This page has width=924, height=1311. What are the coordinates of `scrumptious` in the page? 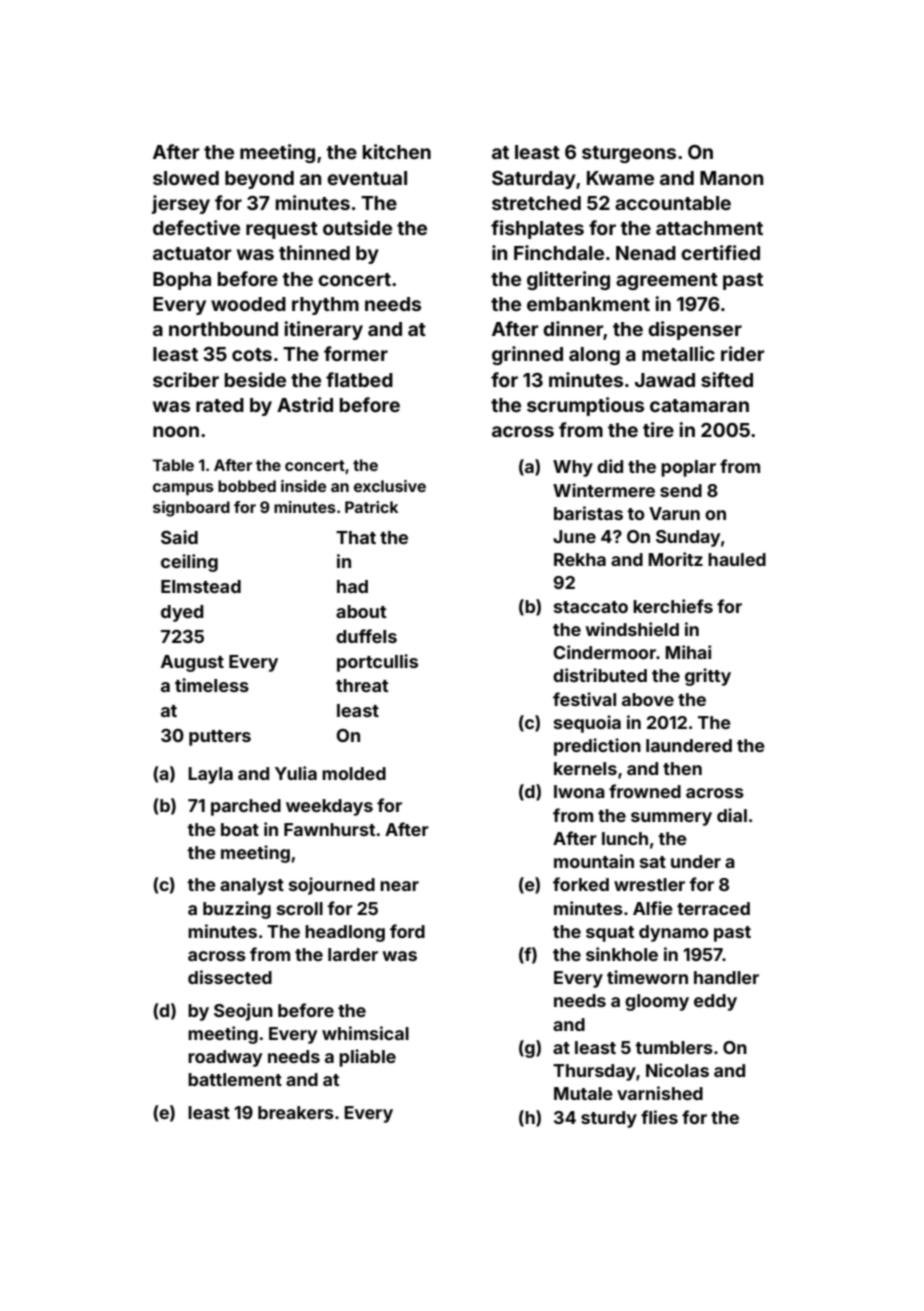 It's located at (585, 406).
